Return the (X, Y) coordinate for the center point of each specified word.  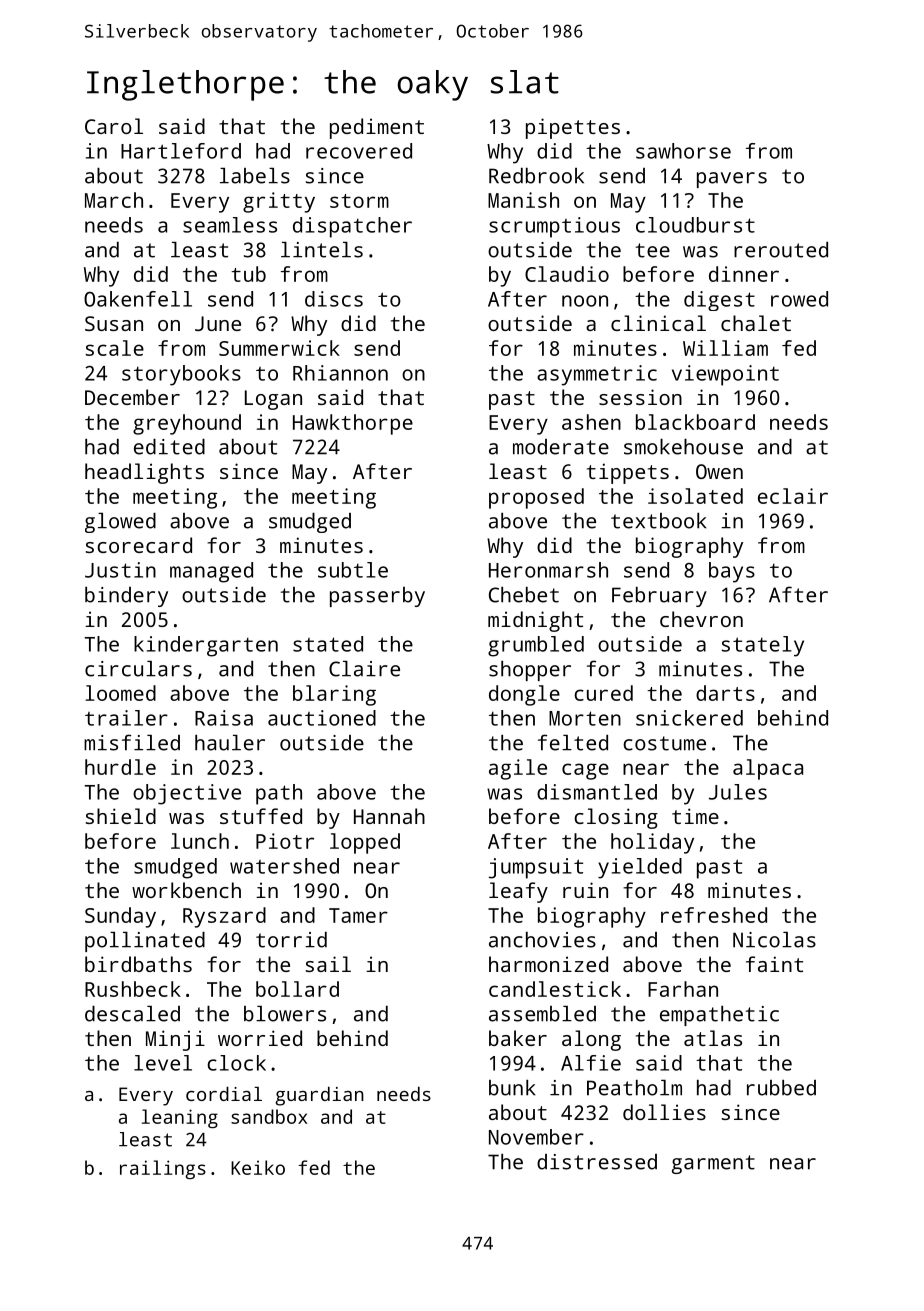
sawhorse (683, 151)
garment (713, 1164)
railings (163, 1169)
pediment (377, 128)
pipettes (573, 128)
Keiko (258, 1167)
